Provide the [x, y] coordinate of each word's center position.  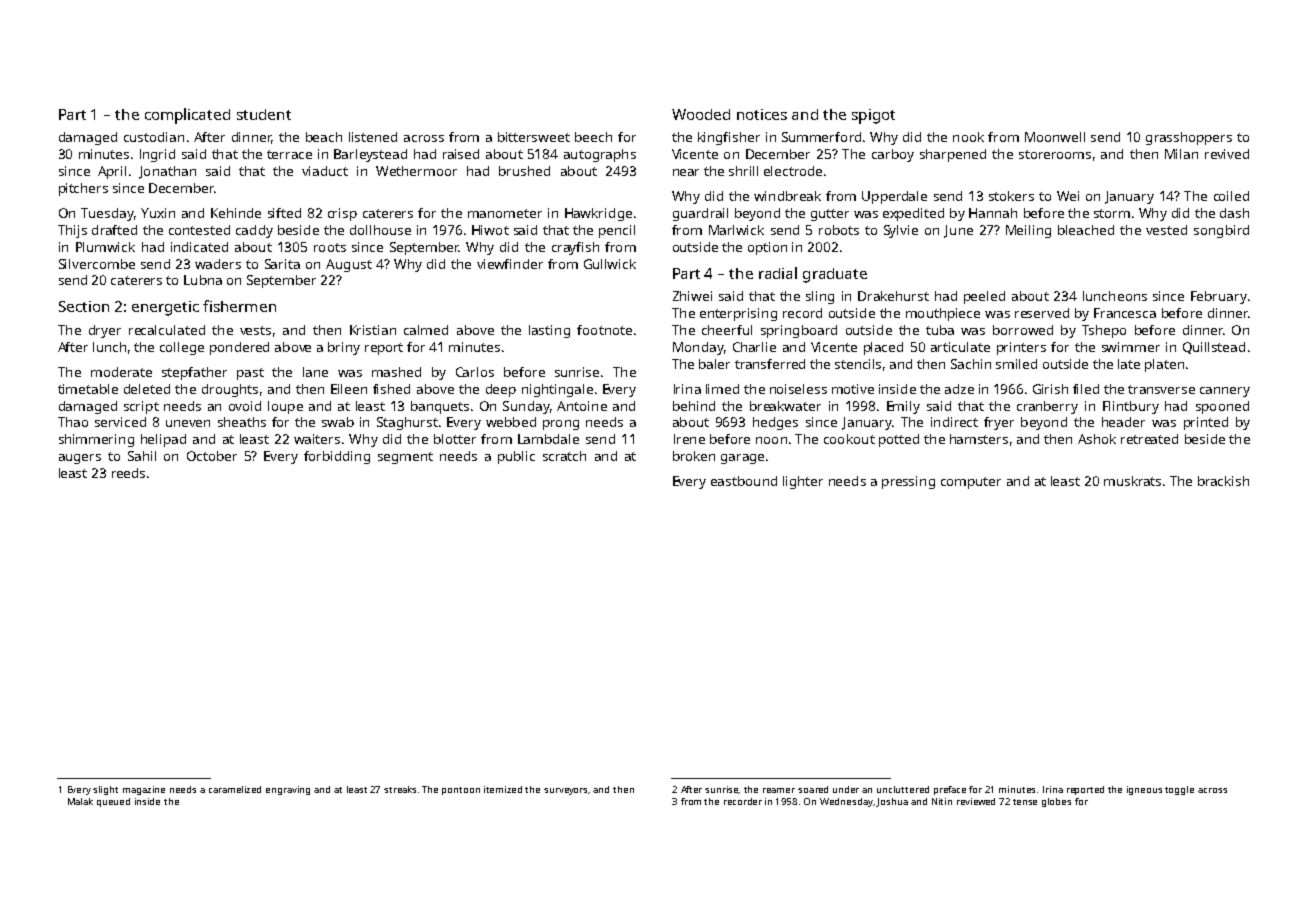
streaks [400, 789]
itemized [503, 789]
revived [1227, 154]
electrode [793, 171]
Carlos [475, 372]
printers [1021, 348]
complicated [187, 116]
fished [391, 389]
